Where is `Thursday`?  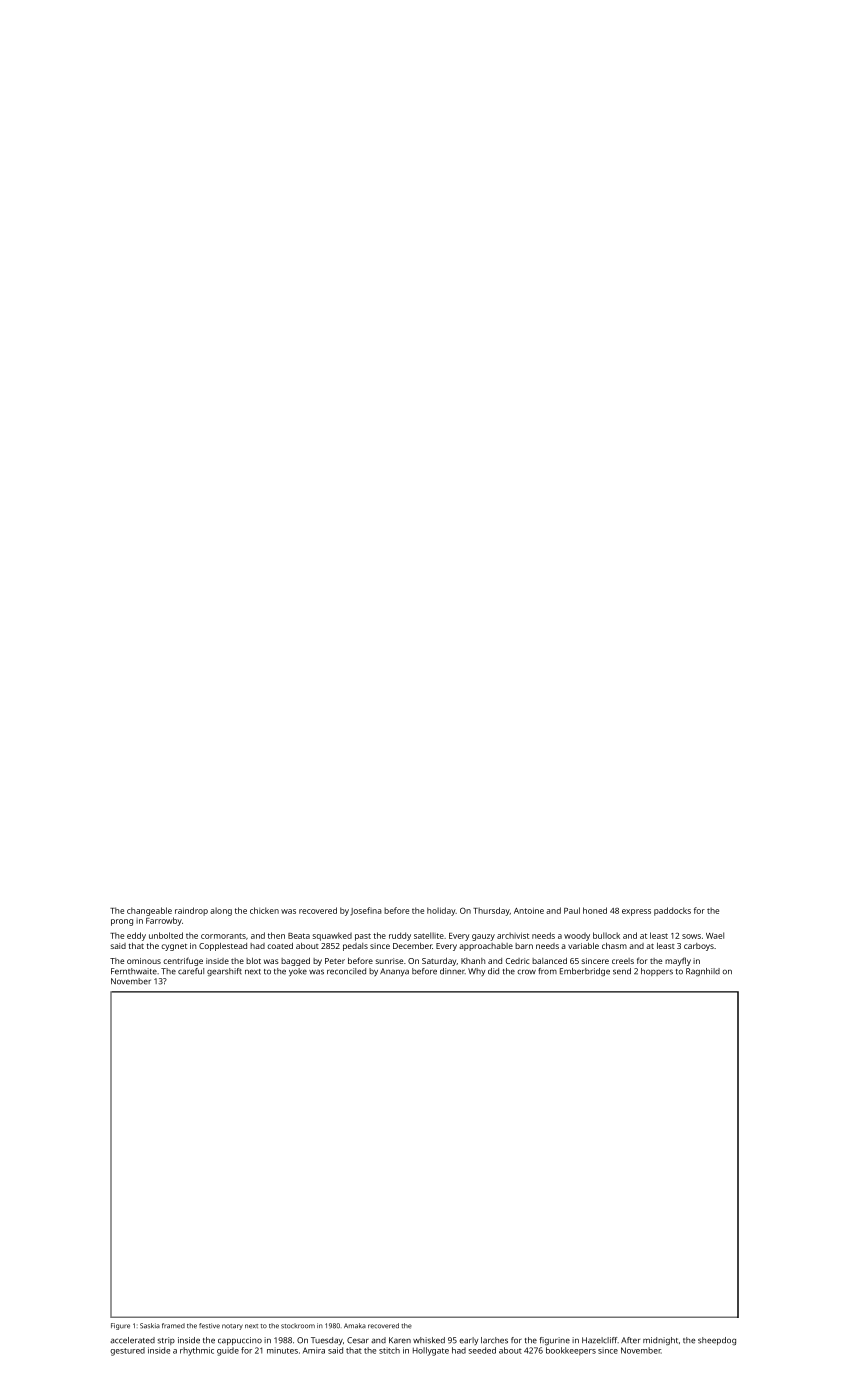 Thursday is located at coordinates (491, 911).
